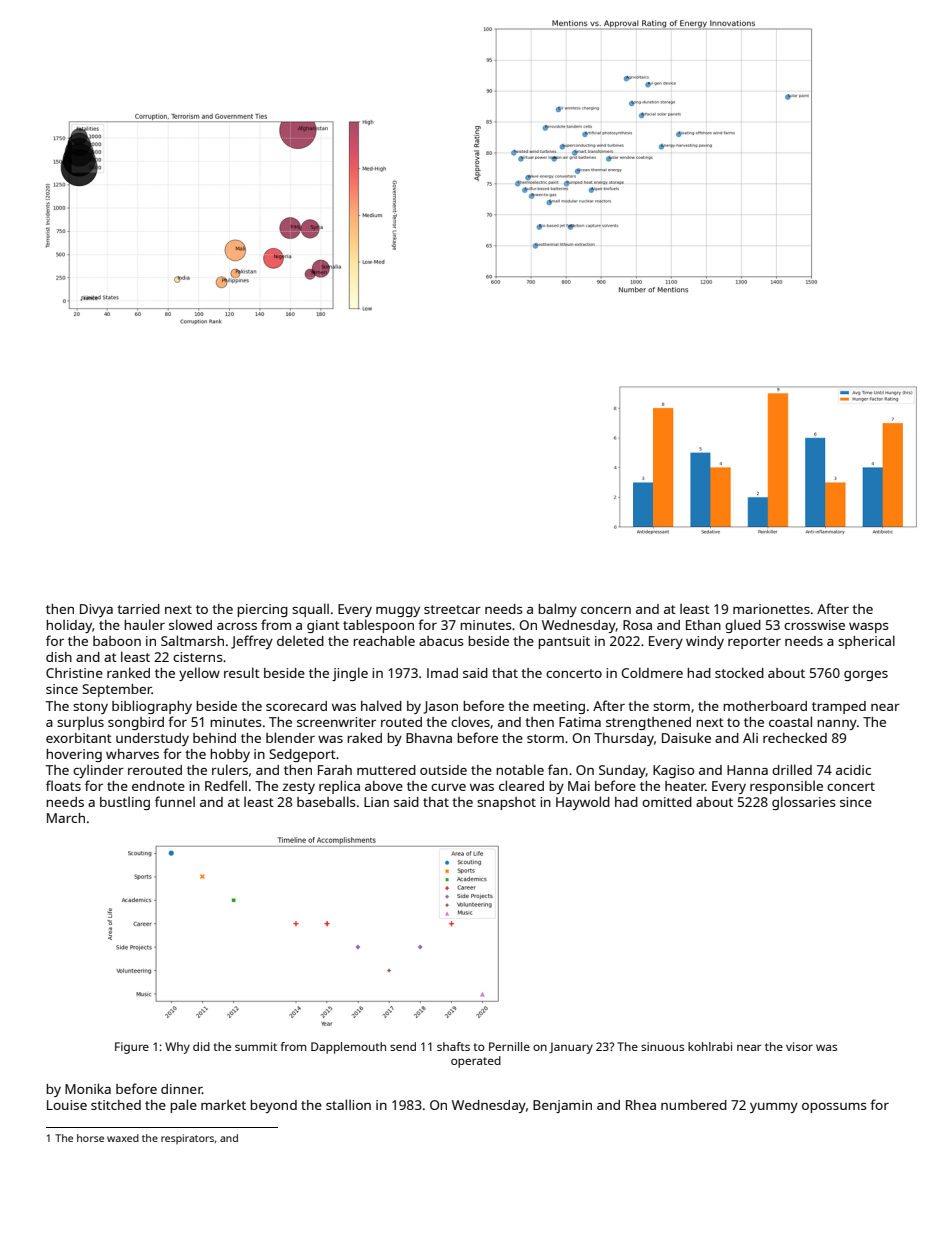 The image size is (952, 1233). What do you see at coordinates (348, 1048) in the page?
I see `Dapplemouth` at bounding box center [348, 1048].
